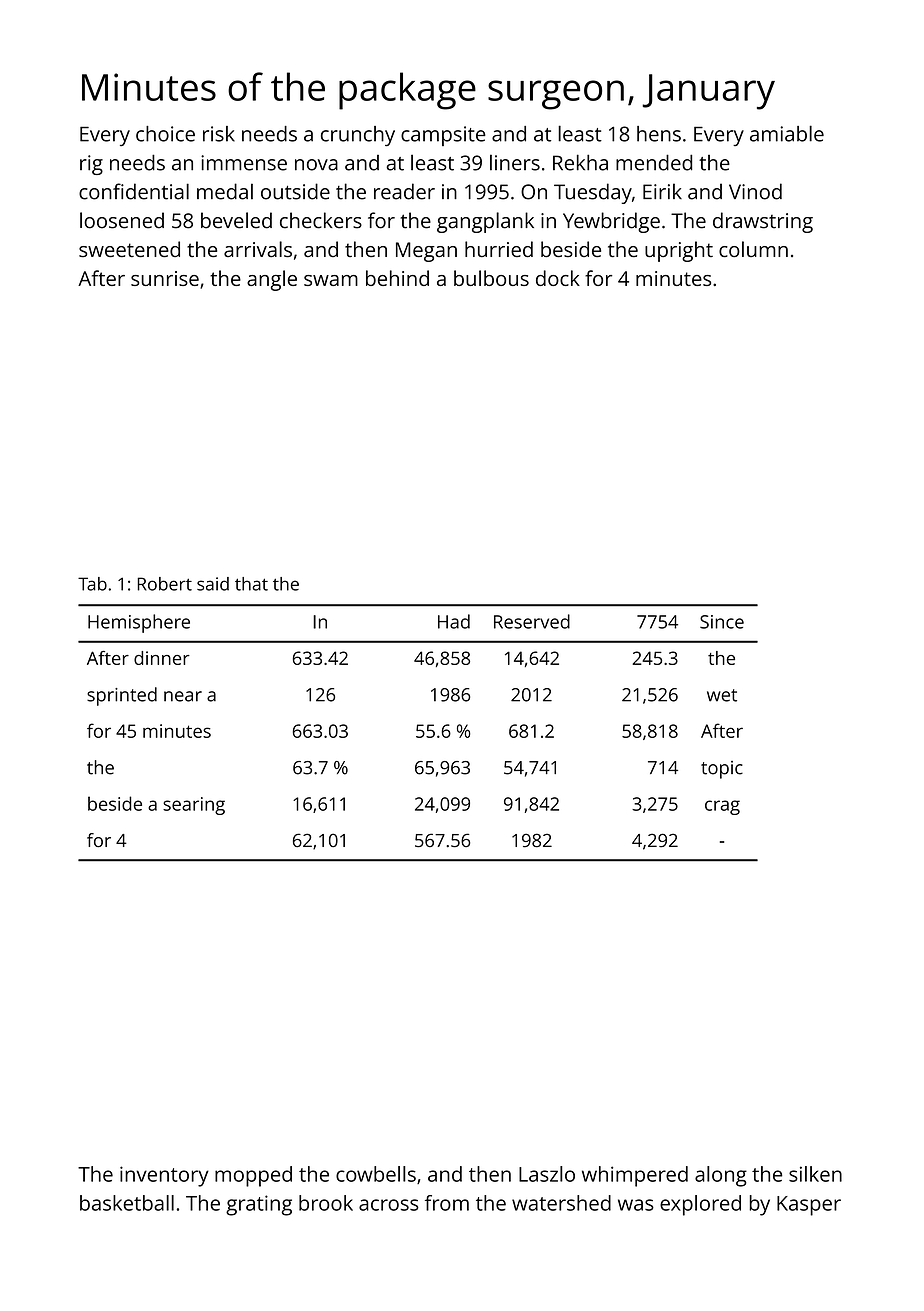 The image size is (924, 1311). Describe the element at coordinates (454, 621) in the screenshot. I see `Had` at that location.
